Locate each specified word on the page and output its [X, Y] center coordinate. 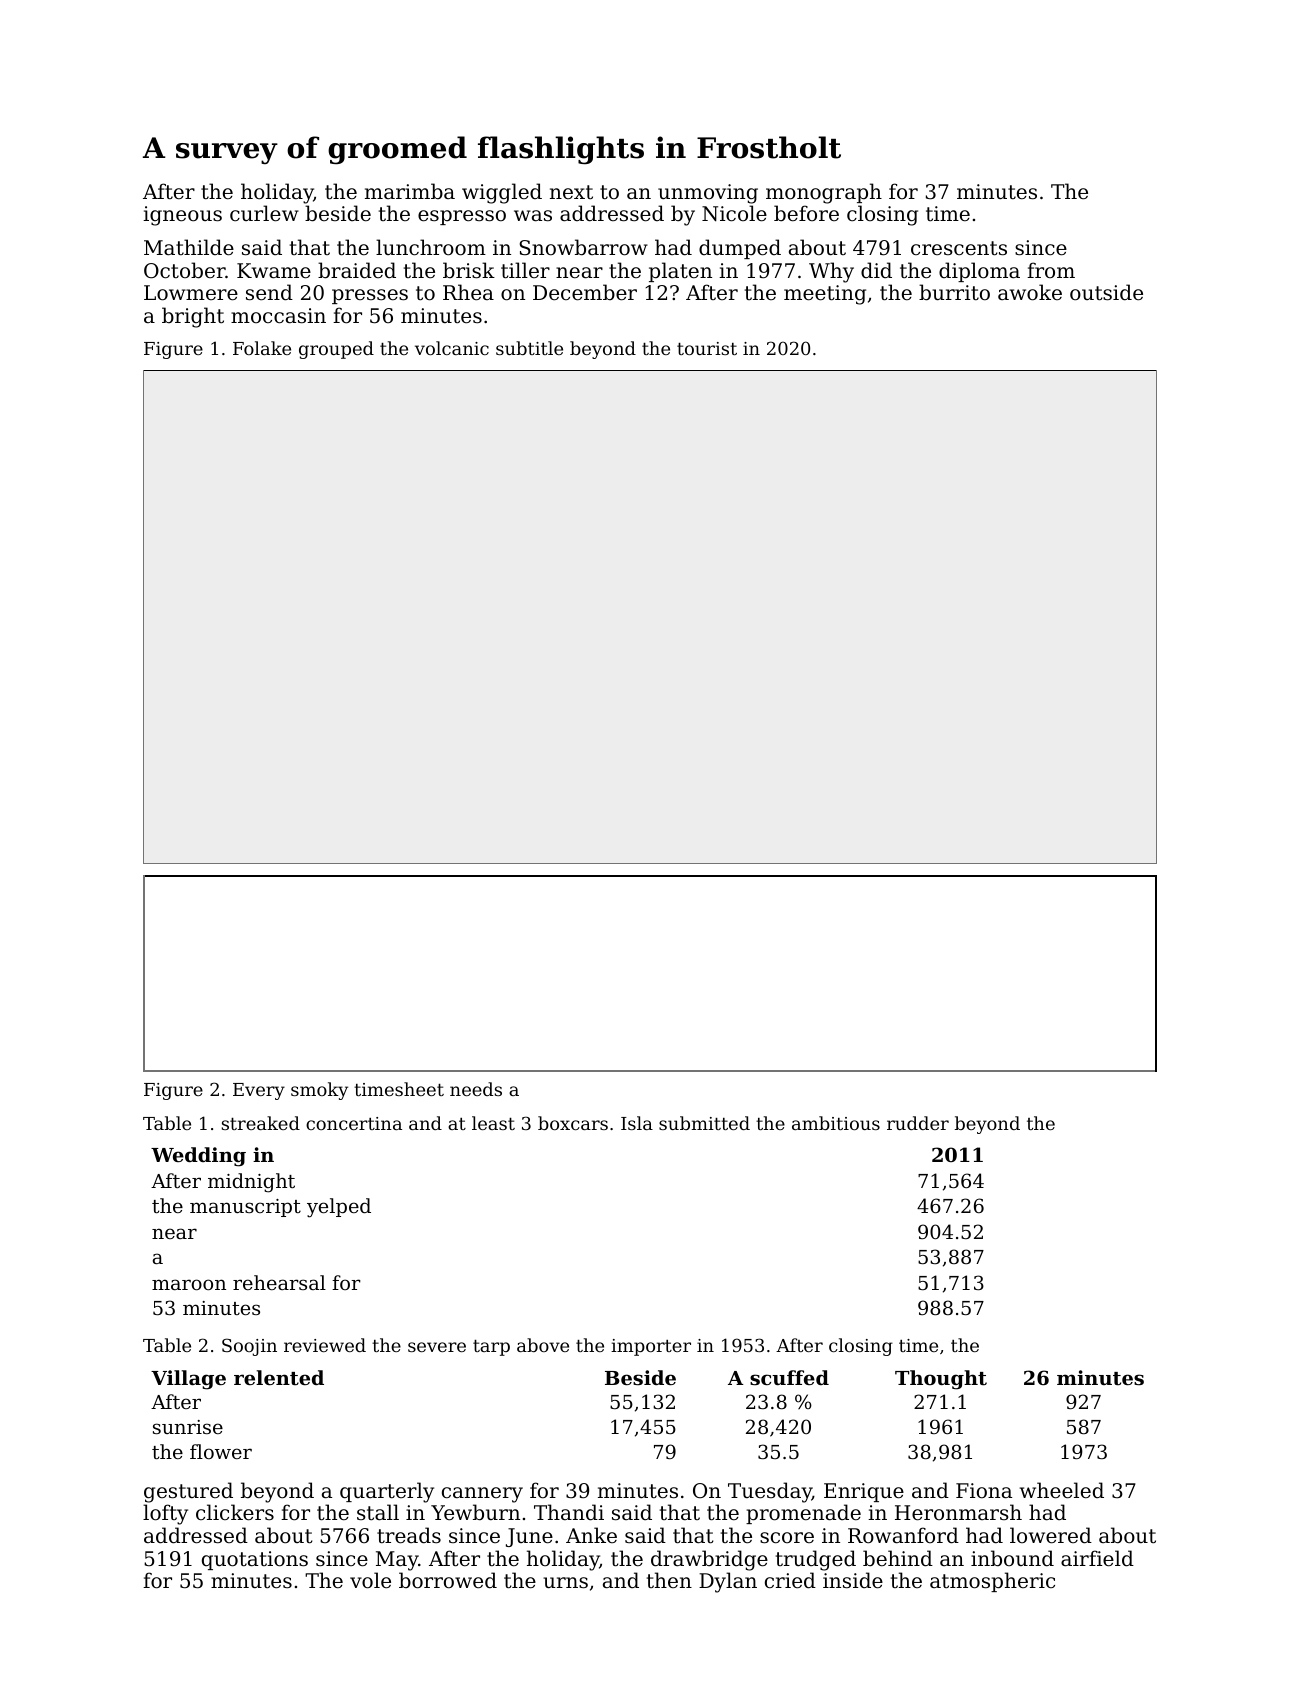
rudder [918, 1123]
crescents [959, 248]
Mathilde [189, 247]
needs [476, 1089]
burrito [954, 292]
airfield [1097, 1558]
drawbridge [709, 1560]
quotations [255, 1560]
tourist [707, 348]
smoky [319, 1091]
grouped [336, 350]
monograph [824, 193]
